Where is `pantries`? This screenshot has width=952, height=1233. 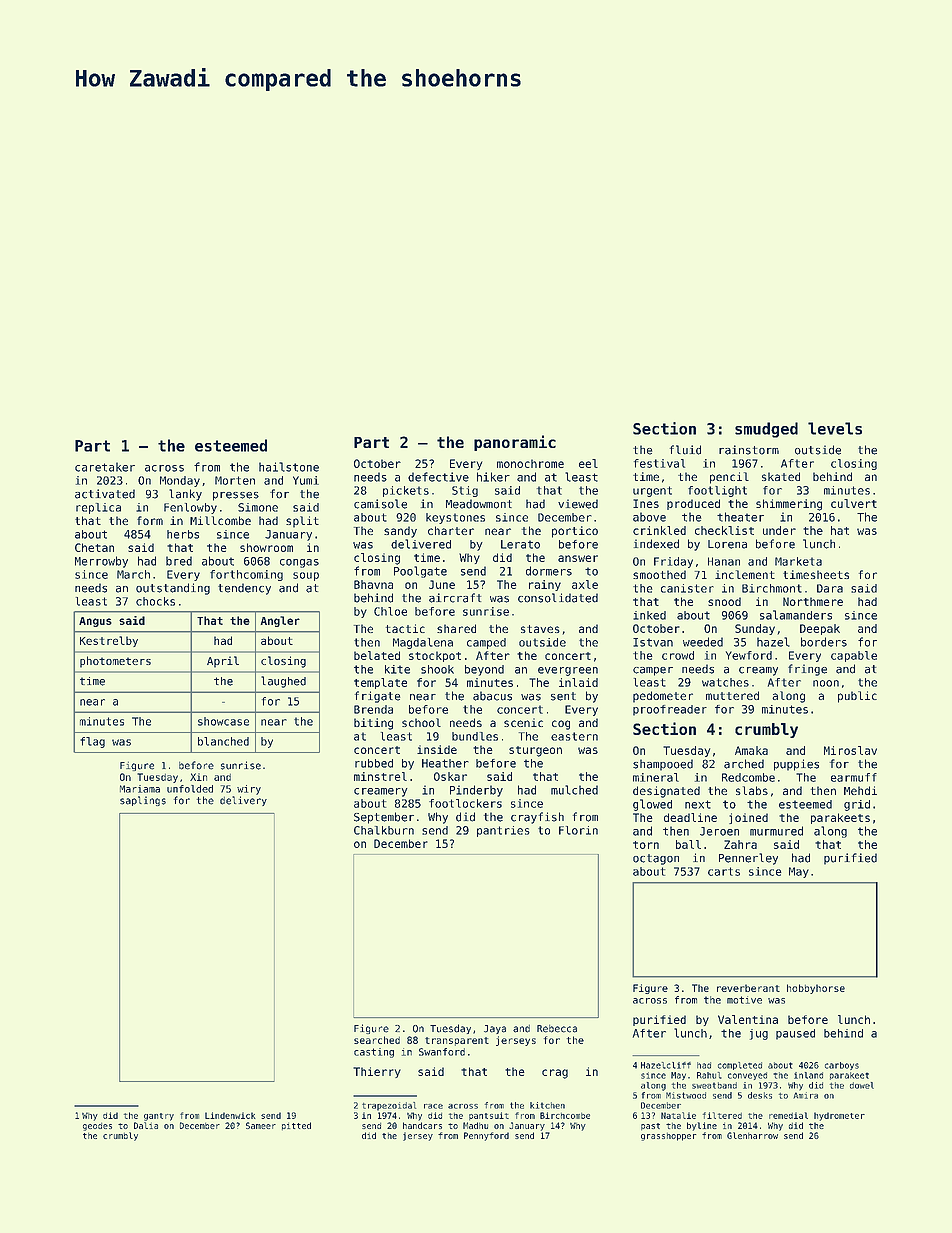 pantries is located at coordinates (503, 831).
